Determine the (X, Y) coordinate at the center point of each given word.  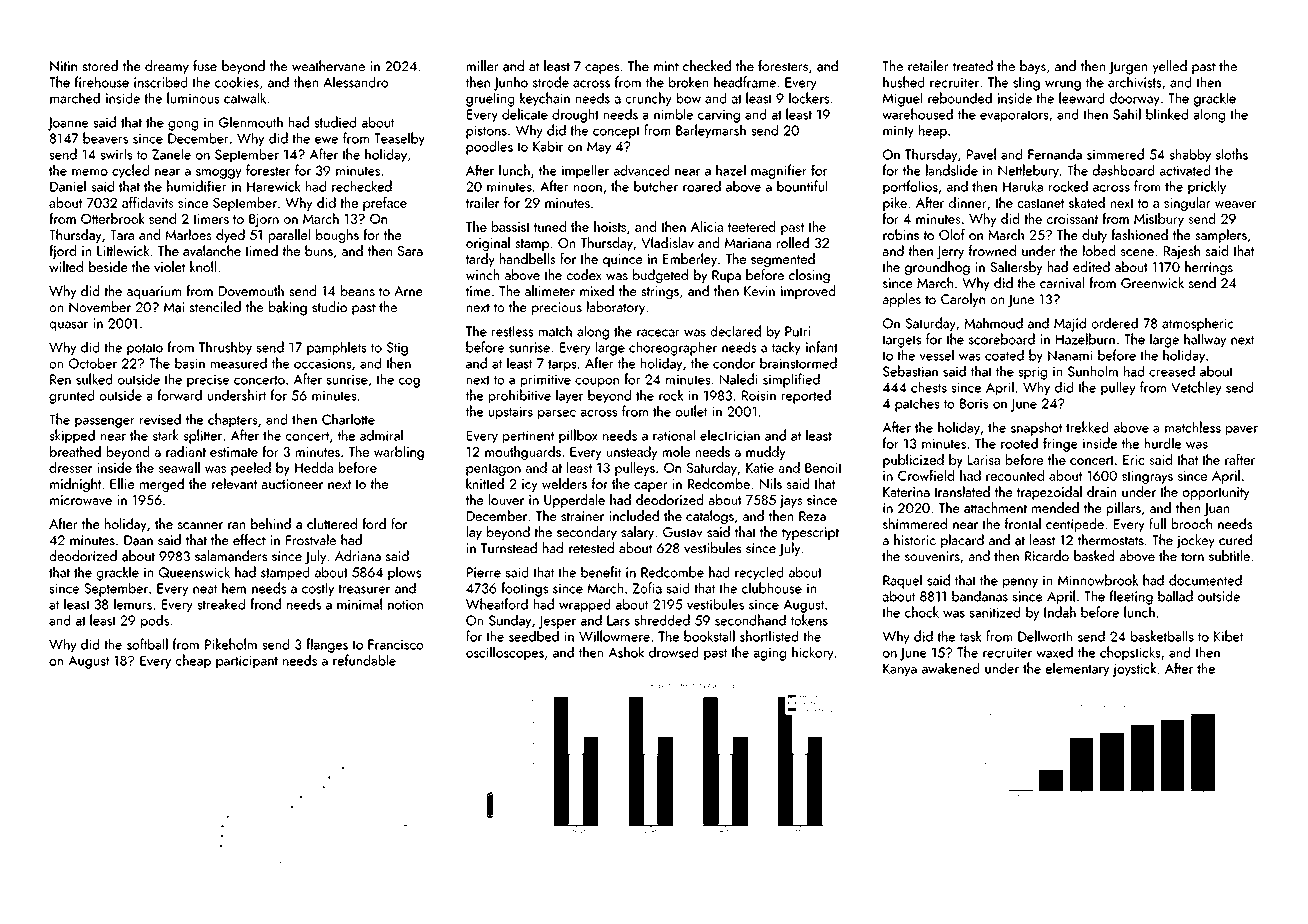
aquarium (154, 292)
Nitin (63, 66)
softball (147, 644)
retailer (928, 66)
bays (1033, 67)
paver (1242, 431)
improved (808, 292)
